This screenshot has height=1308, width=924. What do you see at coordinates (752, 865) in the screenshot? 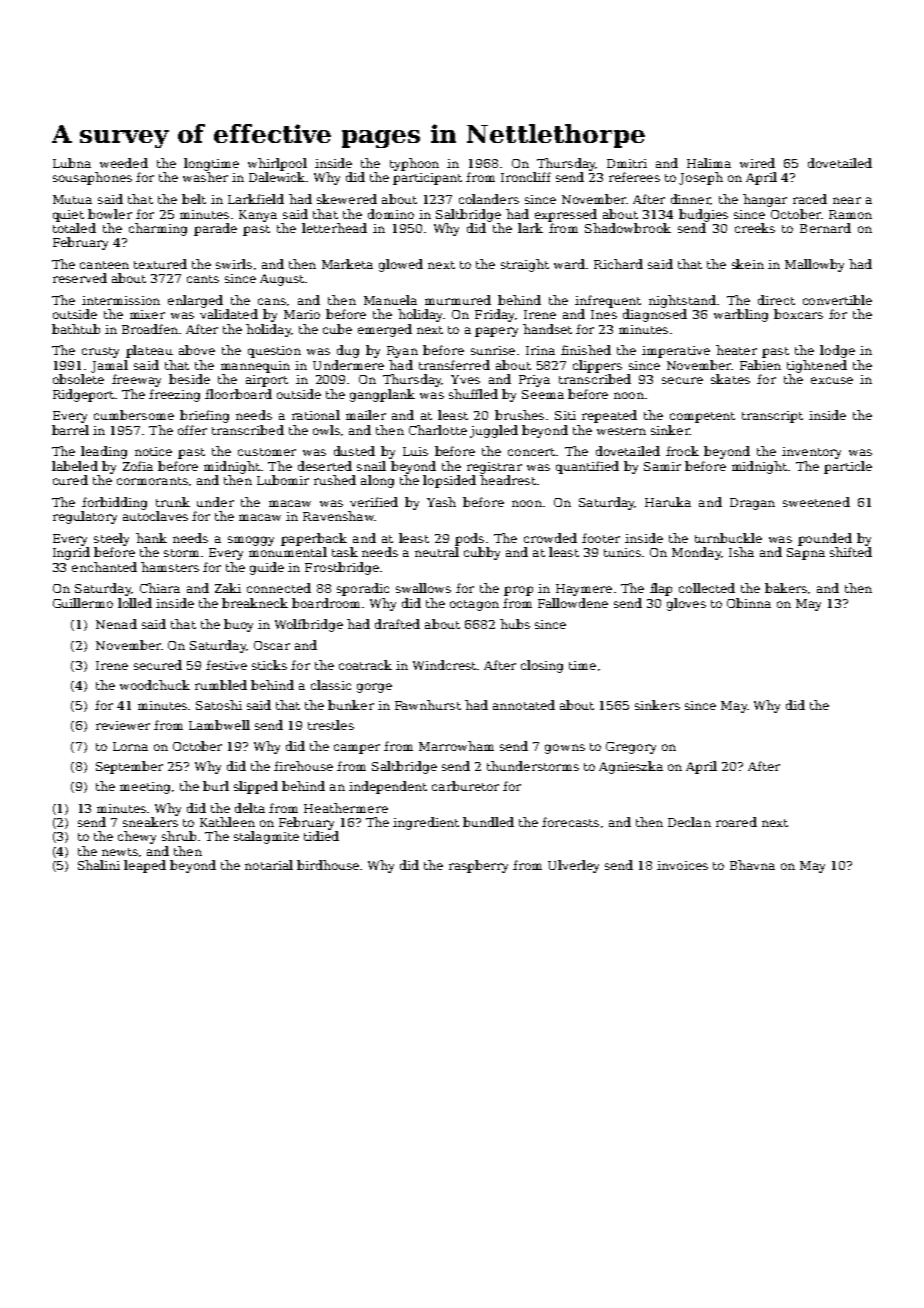
I see `Bhavna` at bounding box center [752, 865].
